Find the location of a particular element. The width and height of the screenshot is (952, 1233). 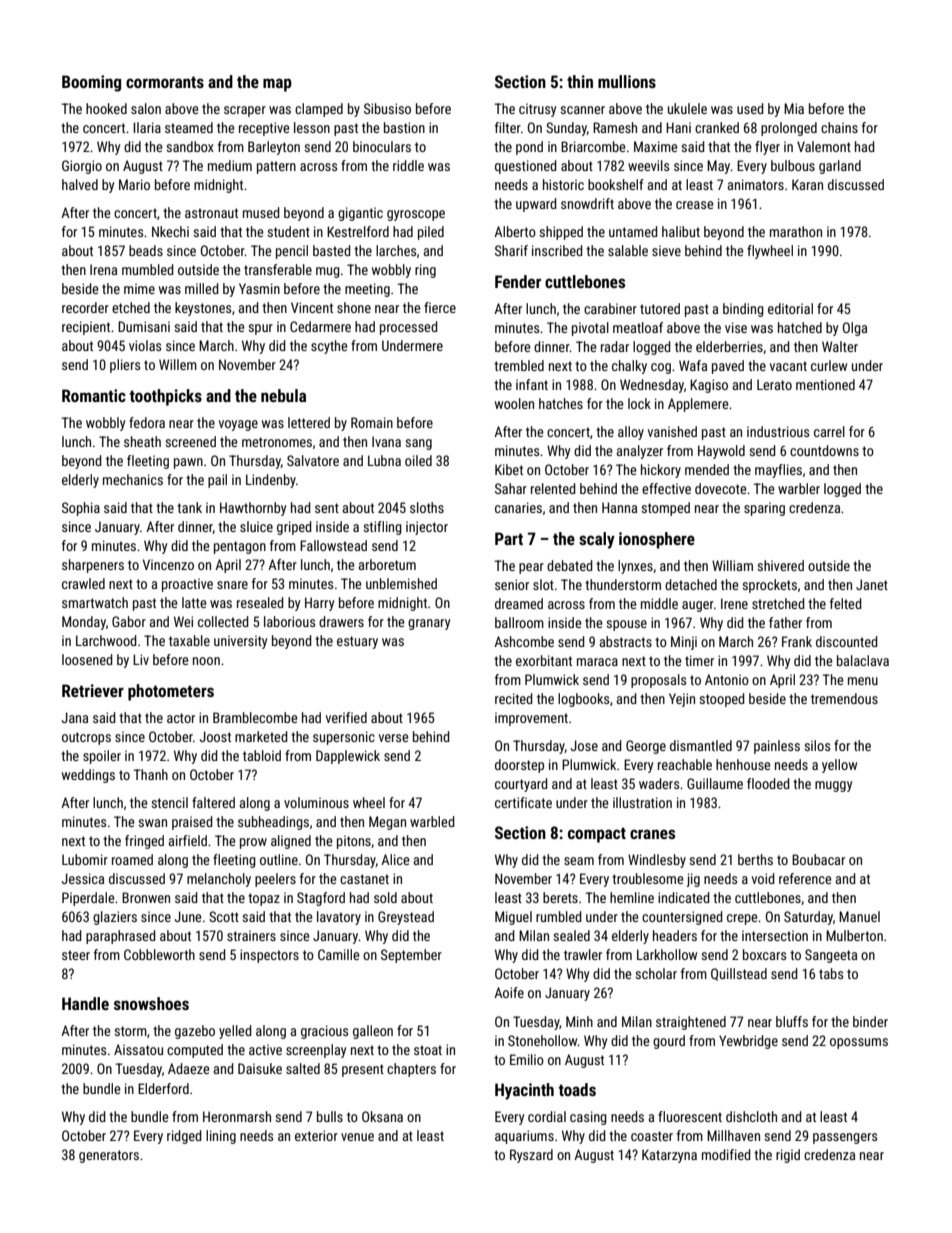

balaclava is located at coordinates (863, 660).
